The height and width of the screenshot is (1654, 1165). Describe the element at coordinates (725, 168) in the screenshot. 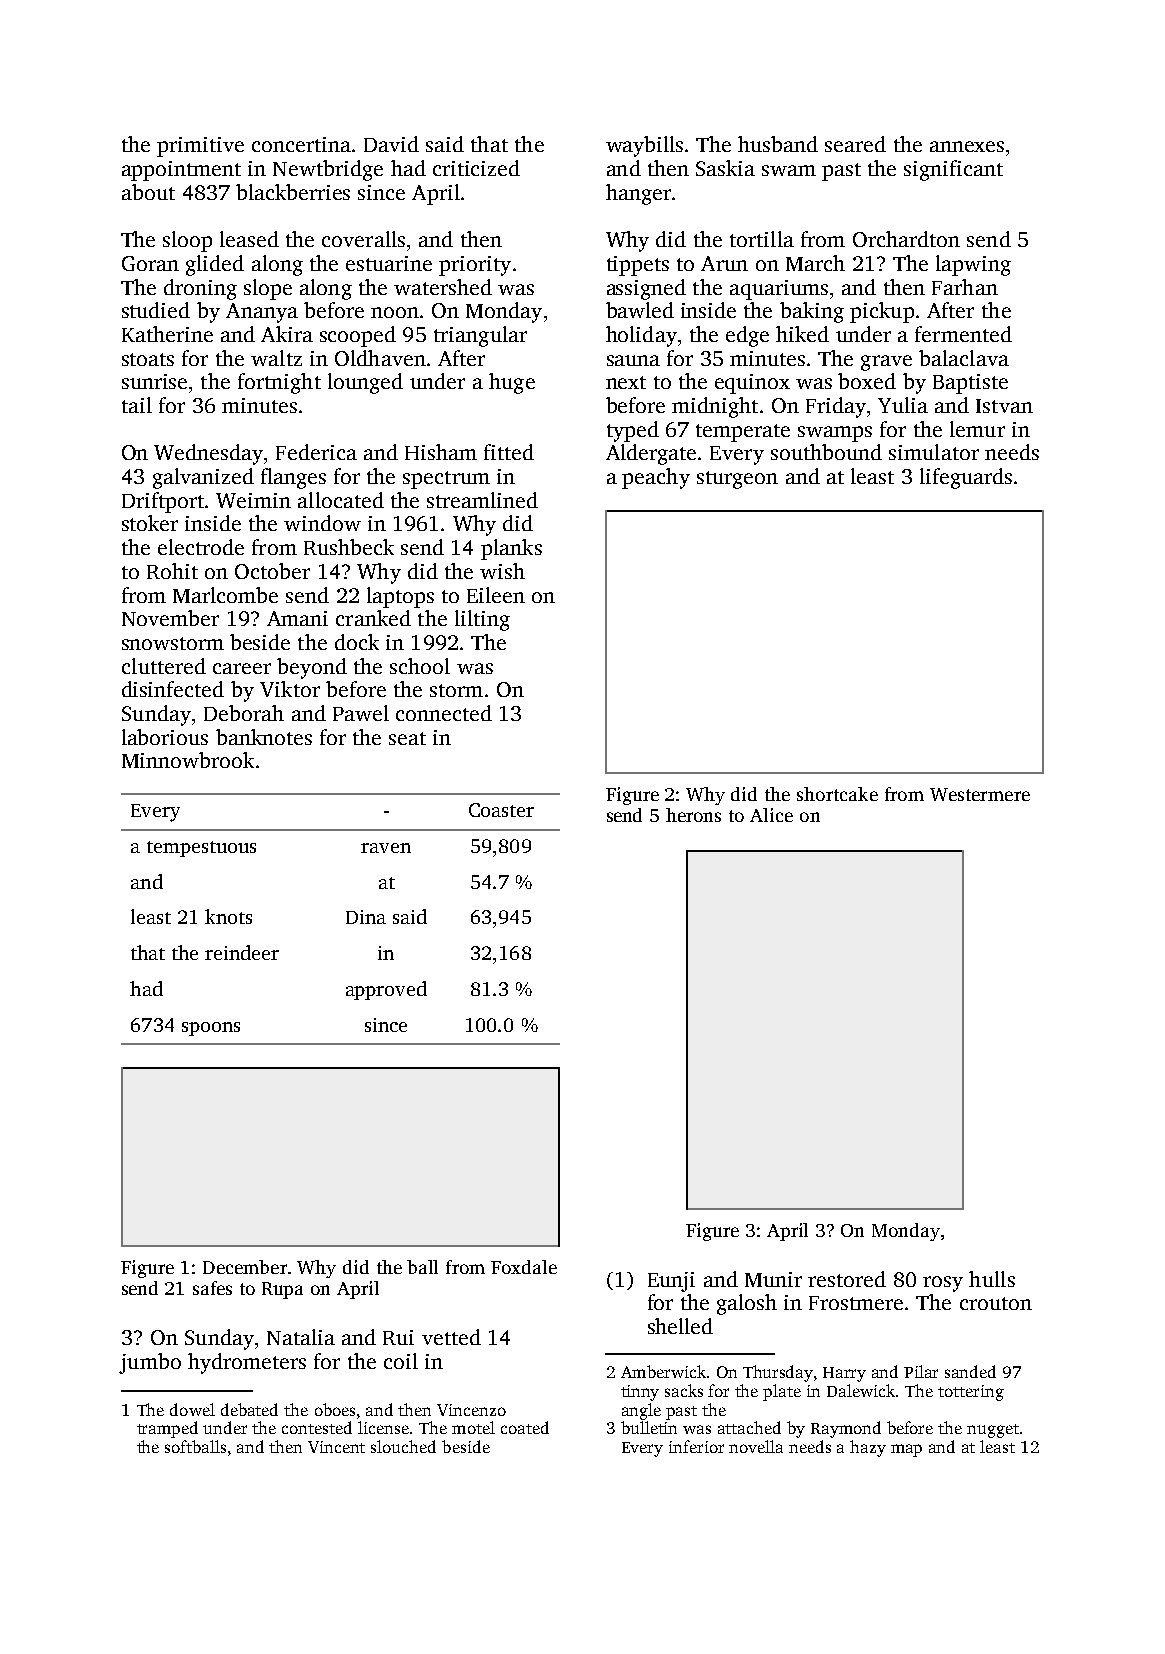

I see `Saskia` at that location.
